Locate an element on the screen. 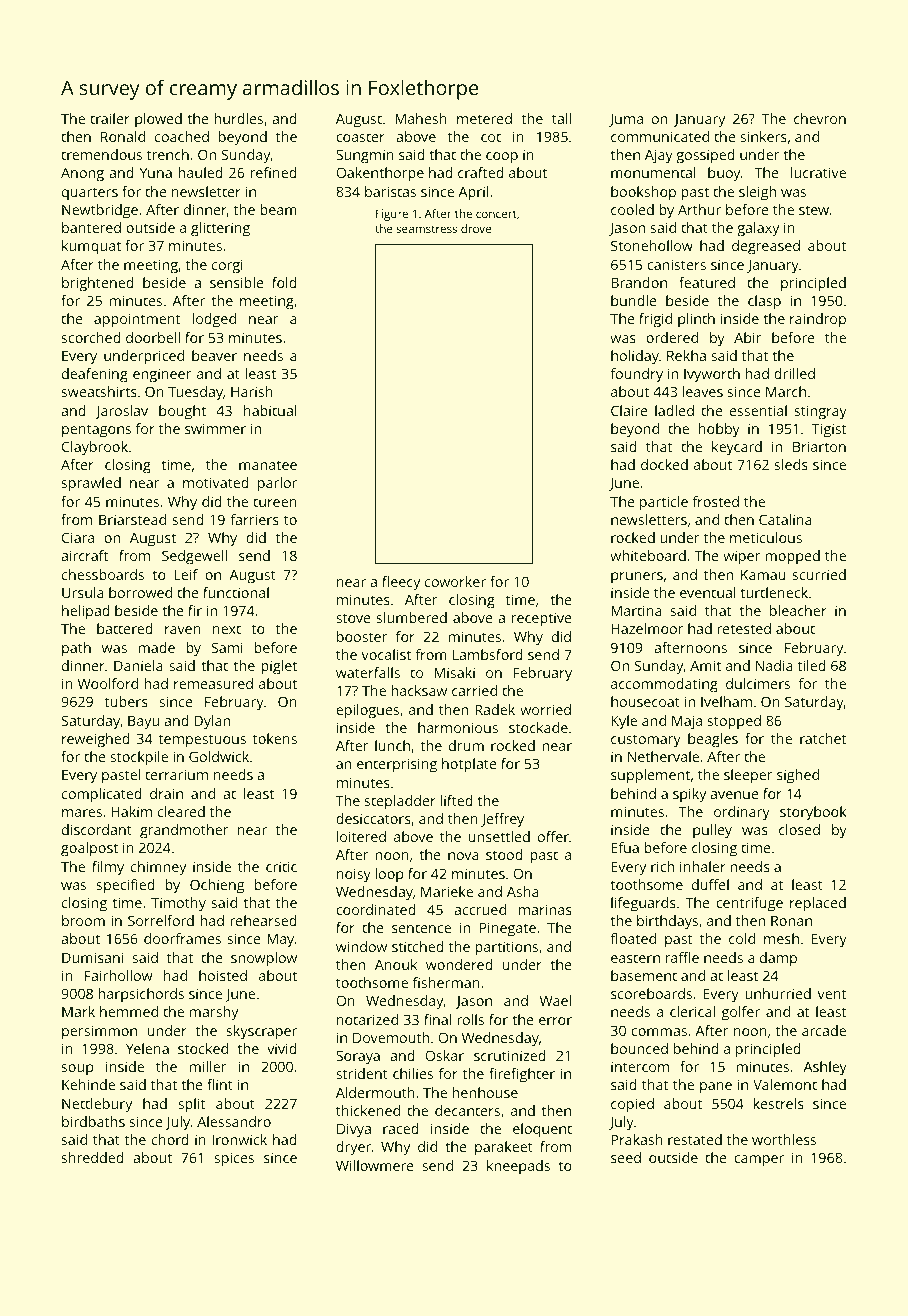 The width and height of the screenshot is (908, 1316). Wael is located at coordinates (555, 1000).
